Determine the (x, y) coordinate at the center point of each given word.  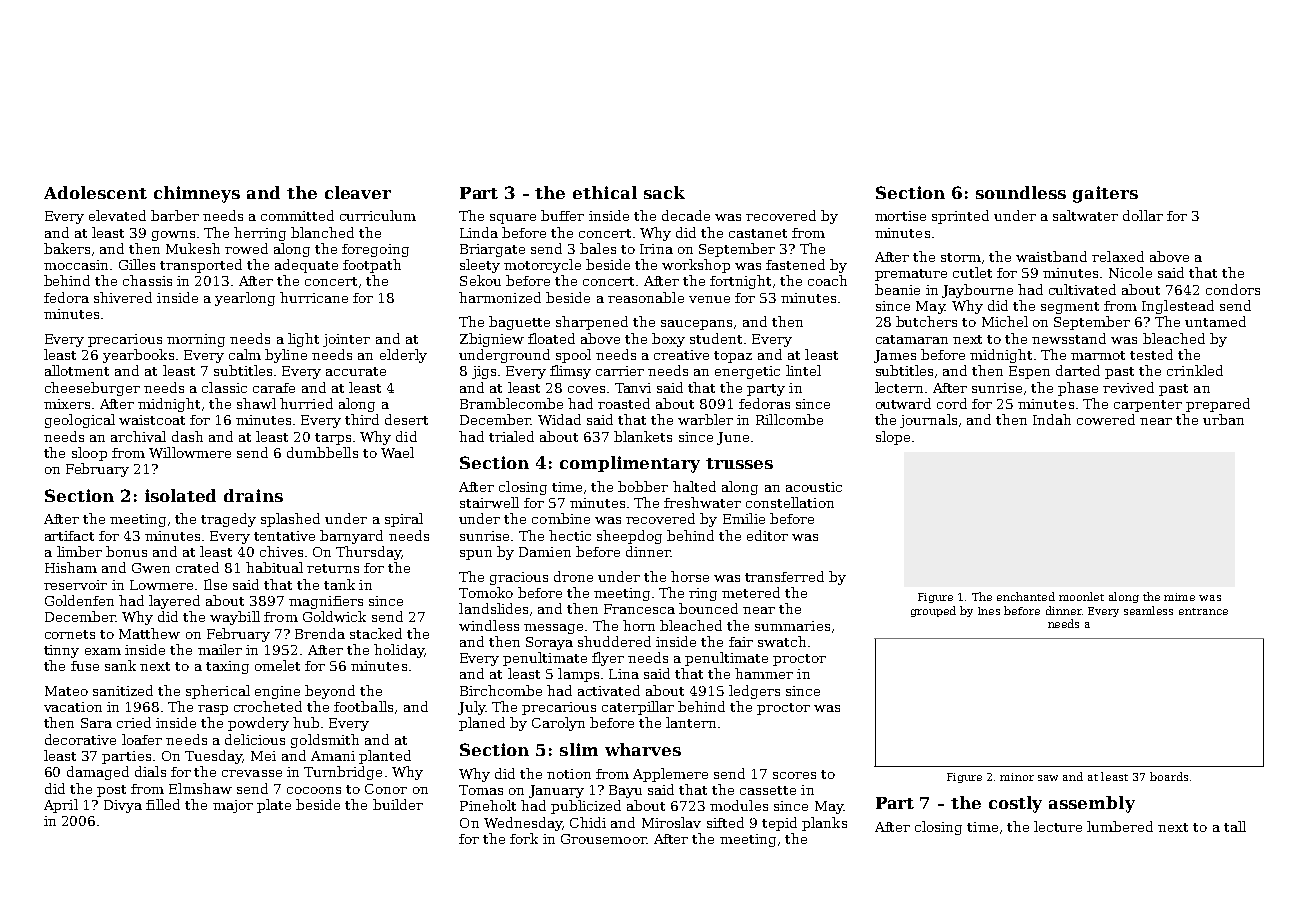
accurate (356, 371)
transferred (784, 576)
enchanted (1026, 596)
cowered (1106, 419)
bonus (126, 551)
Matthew (149, 633)
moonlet (1081, 596)
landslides (493, 608)
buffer (562, 215)
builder (398, 804)
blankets (643, 436)
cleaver (358, 192)
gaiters (1105, 194)
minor (1017, 777)
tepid (779, 824)
